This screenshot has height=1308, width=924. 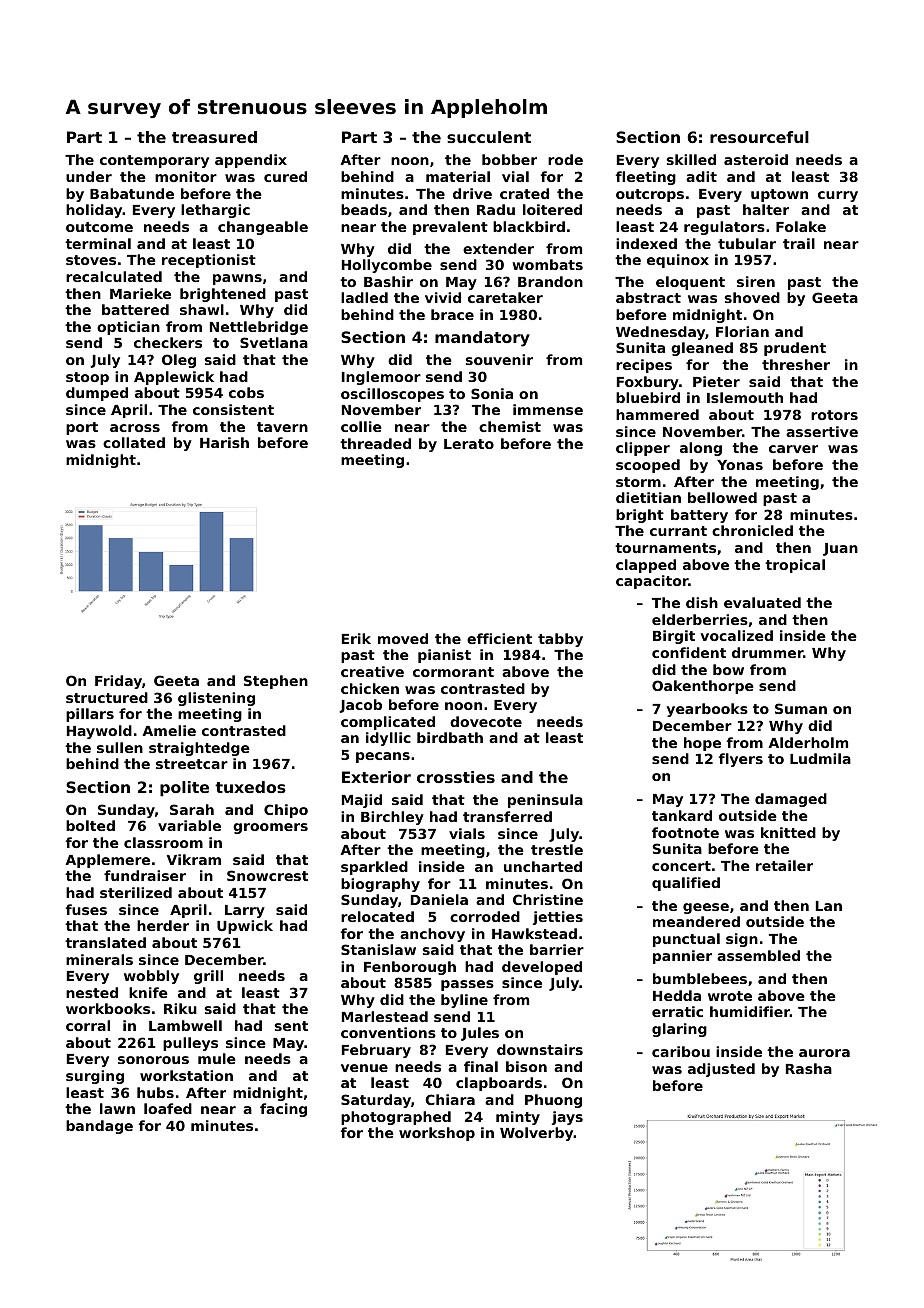 What do you see at coordinates (552, 209) in the screenshot?
I see `loitered` at bounding box center [552, 209].
